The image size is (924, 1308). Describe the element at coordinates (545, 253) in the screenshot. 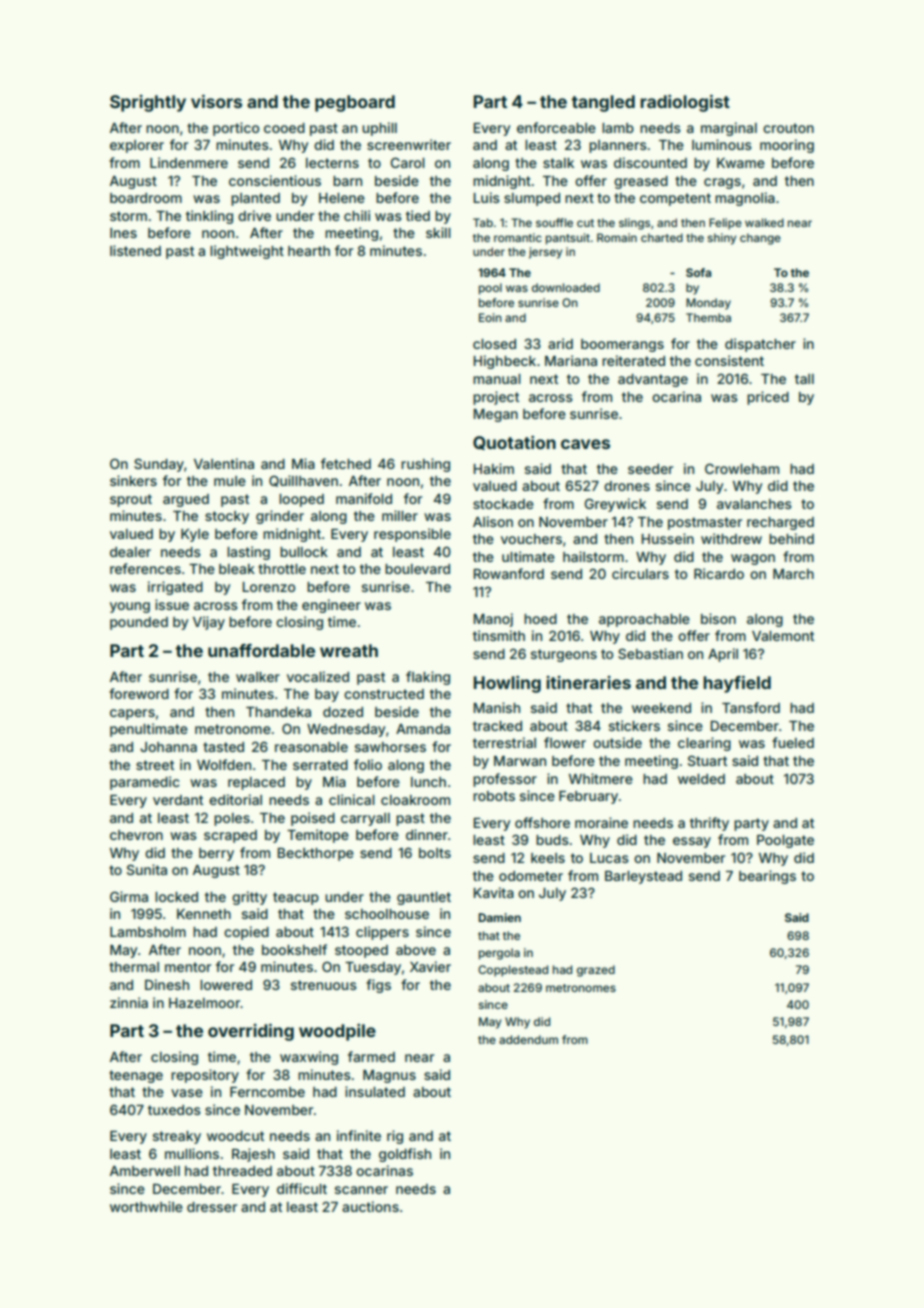

I see `jersey` at that location.
